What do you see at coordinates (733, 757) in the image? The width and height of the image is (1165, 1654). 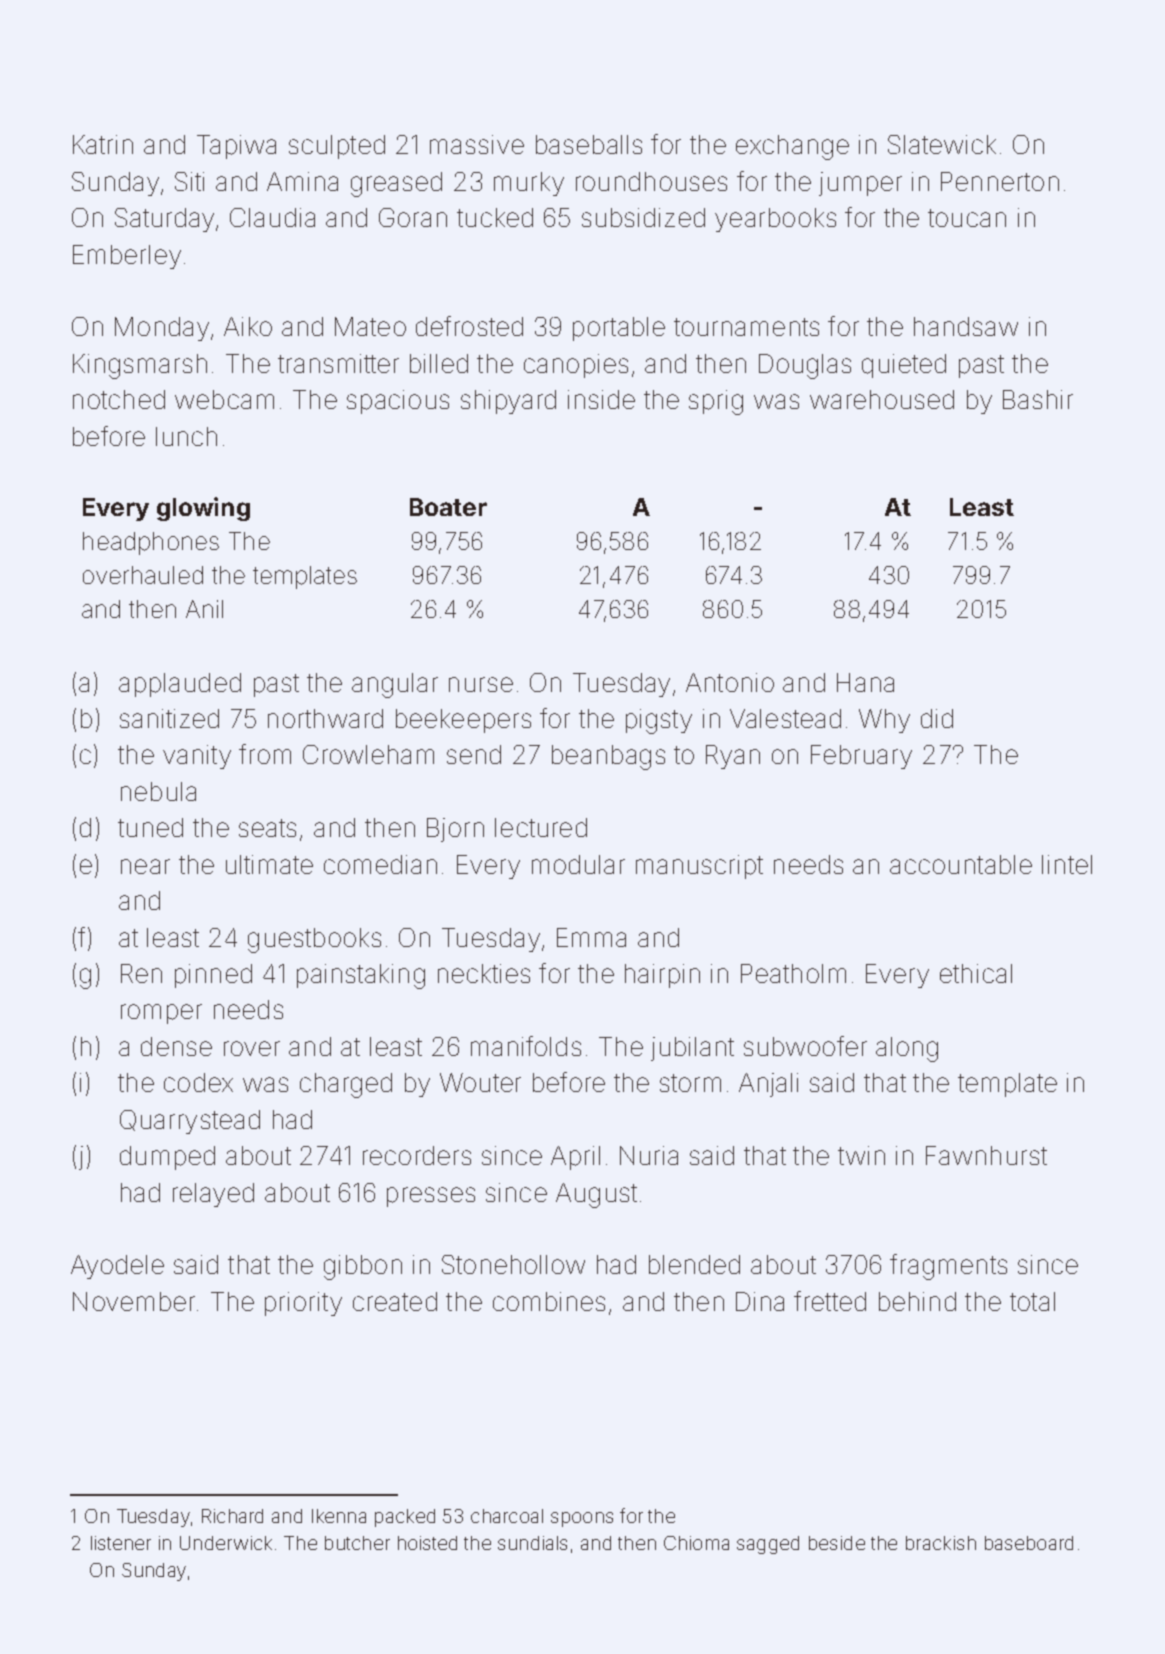 I see `Ryan` at bounding box center [733, 757].
